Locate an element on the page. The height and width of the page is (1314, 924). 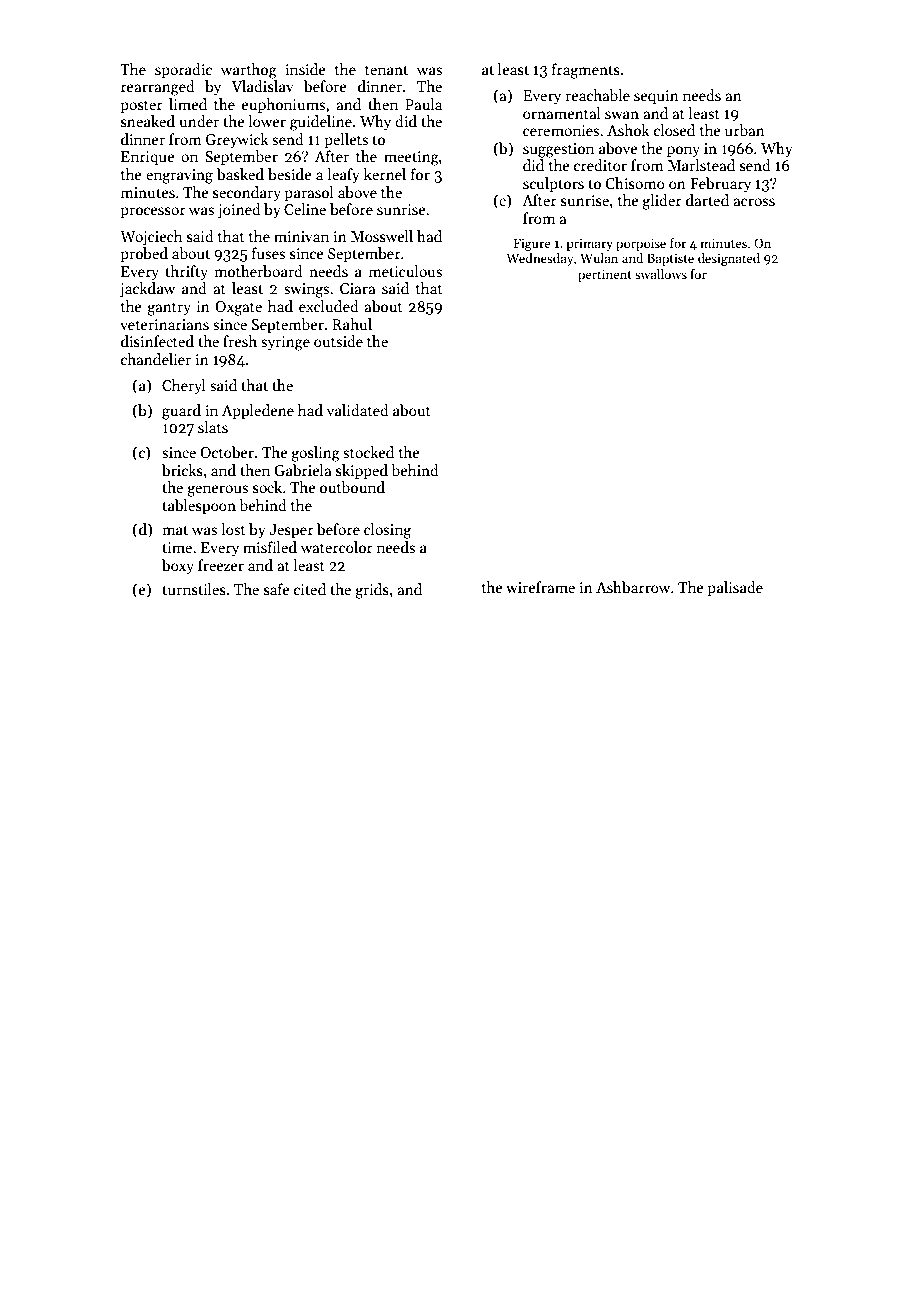
closing is located at coordinates (387, 531).
